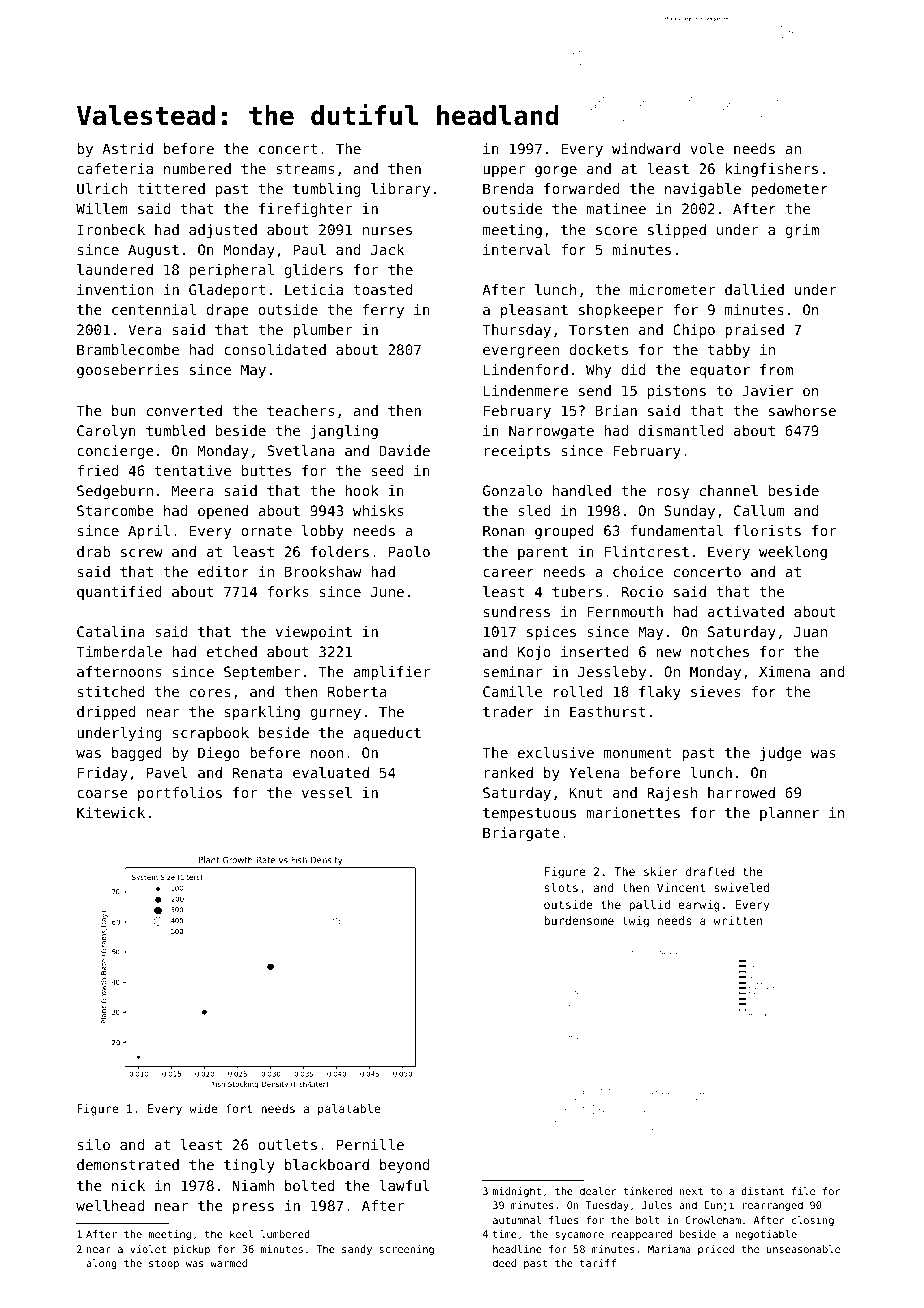  Describe the element at coordinates (102, 794) in the page. I see `coarse` at that location.
